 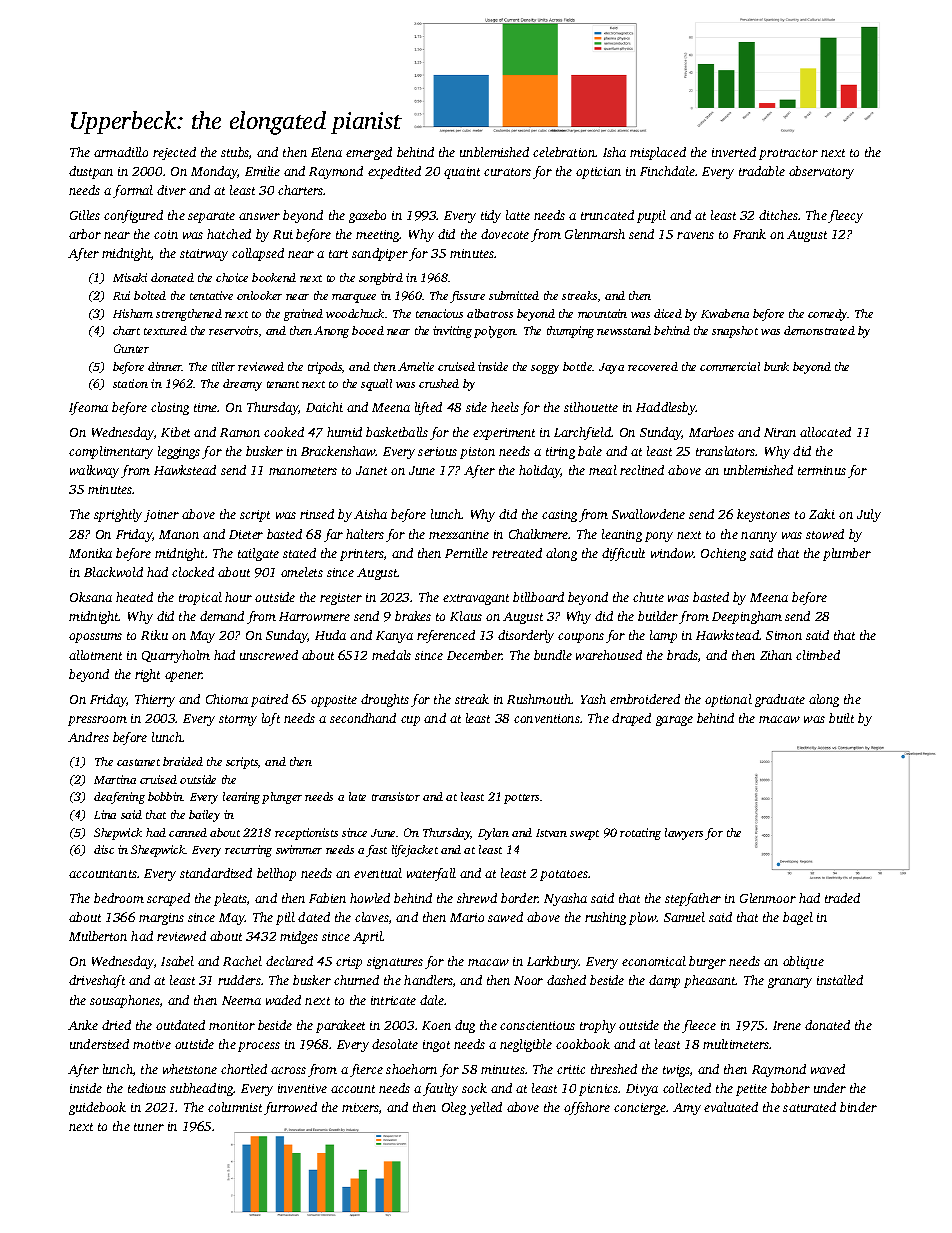 What do you see at coordinates (723, 554) in the document?
I see `Ochieng` at bounding box center [723, 554].
